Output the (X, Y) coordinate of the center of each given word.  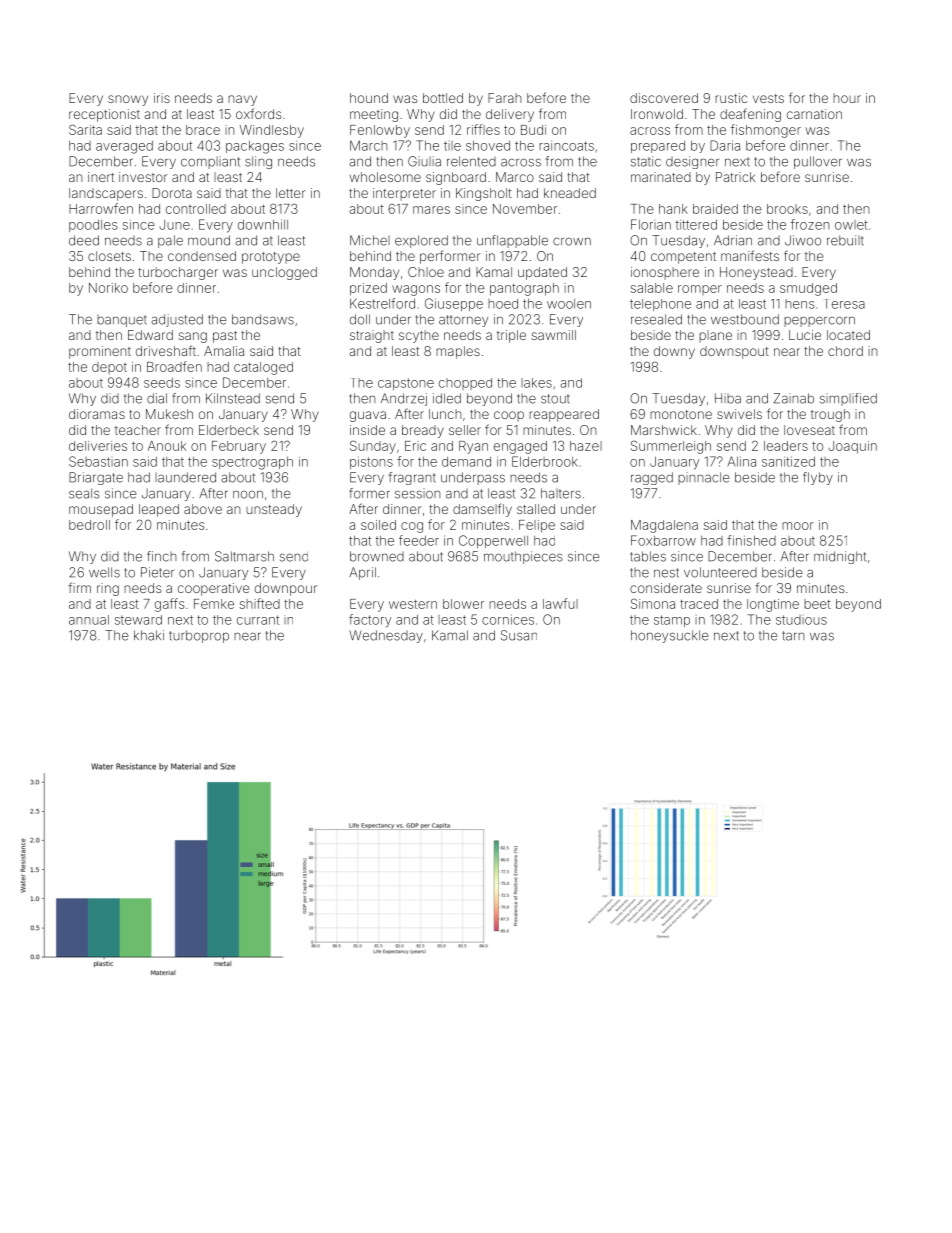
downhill (263, 224)
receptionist (104, 115)
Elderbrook (545, 461)
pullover (818, 162)
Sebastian (98, 461)
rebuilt (845, 240)
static (646, 161)
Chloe (426, 272)
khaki (149, 635)
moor (798, 526)
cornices (508, 619)
